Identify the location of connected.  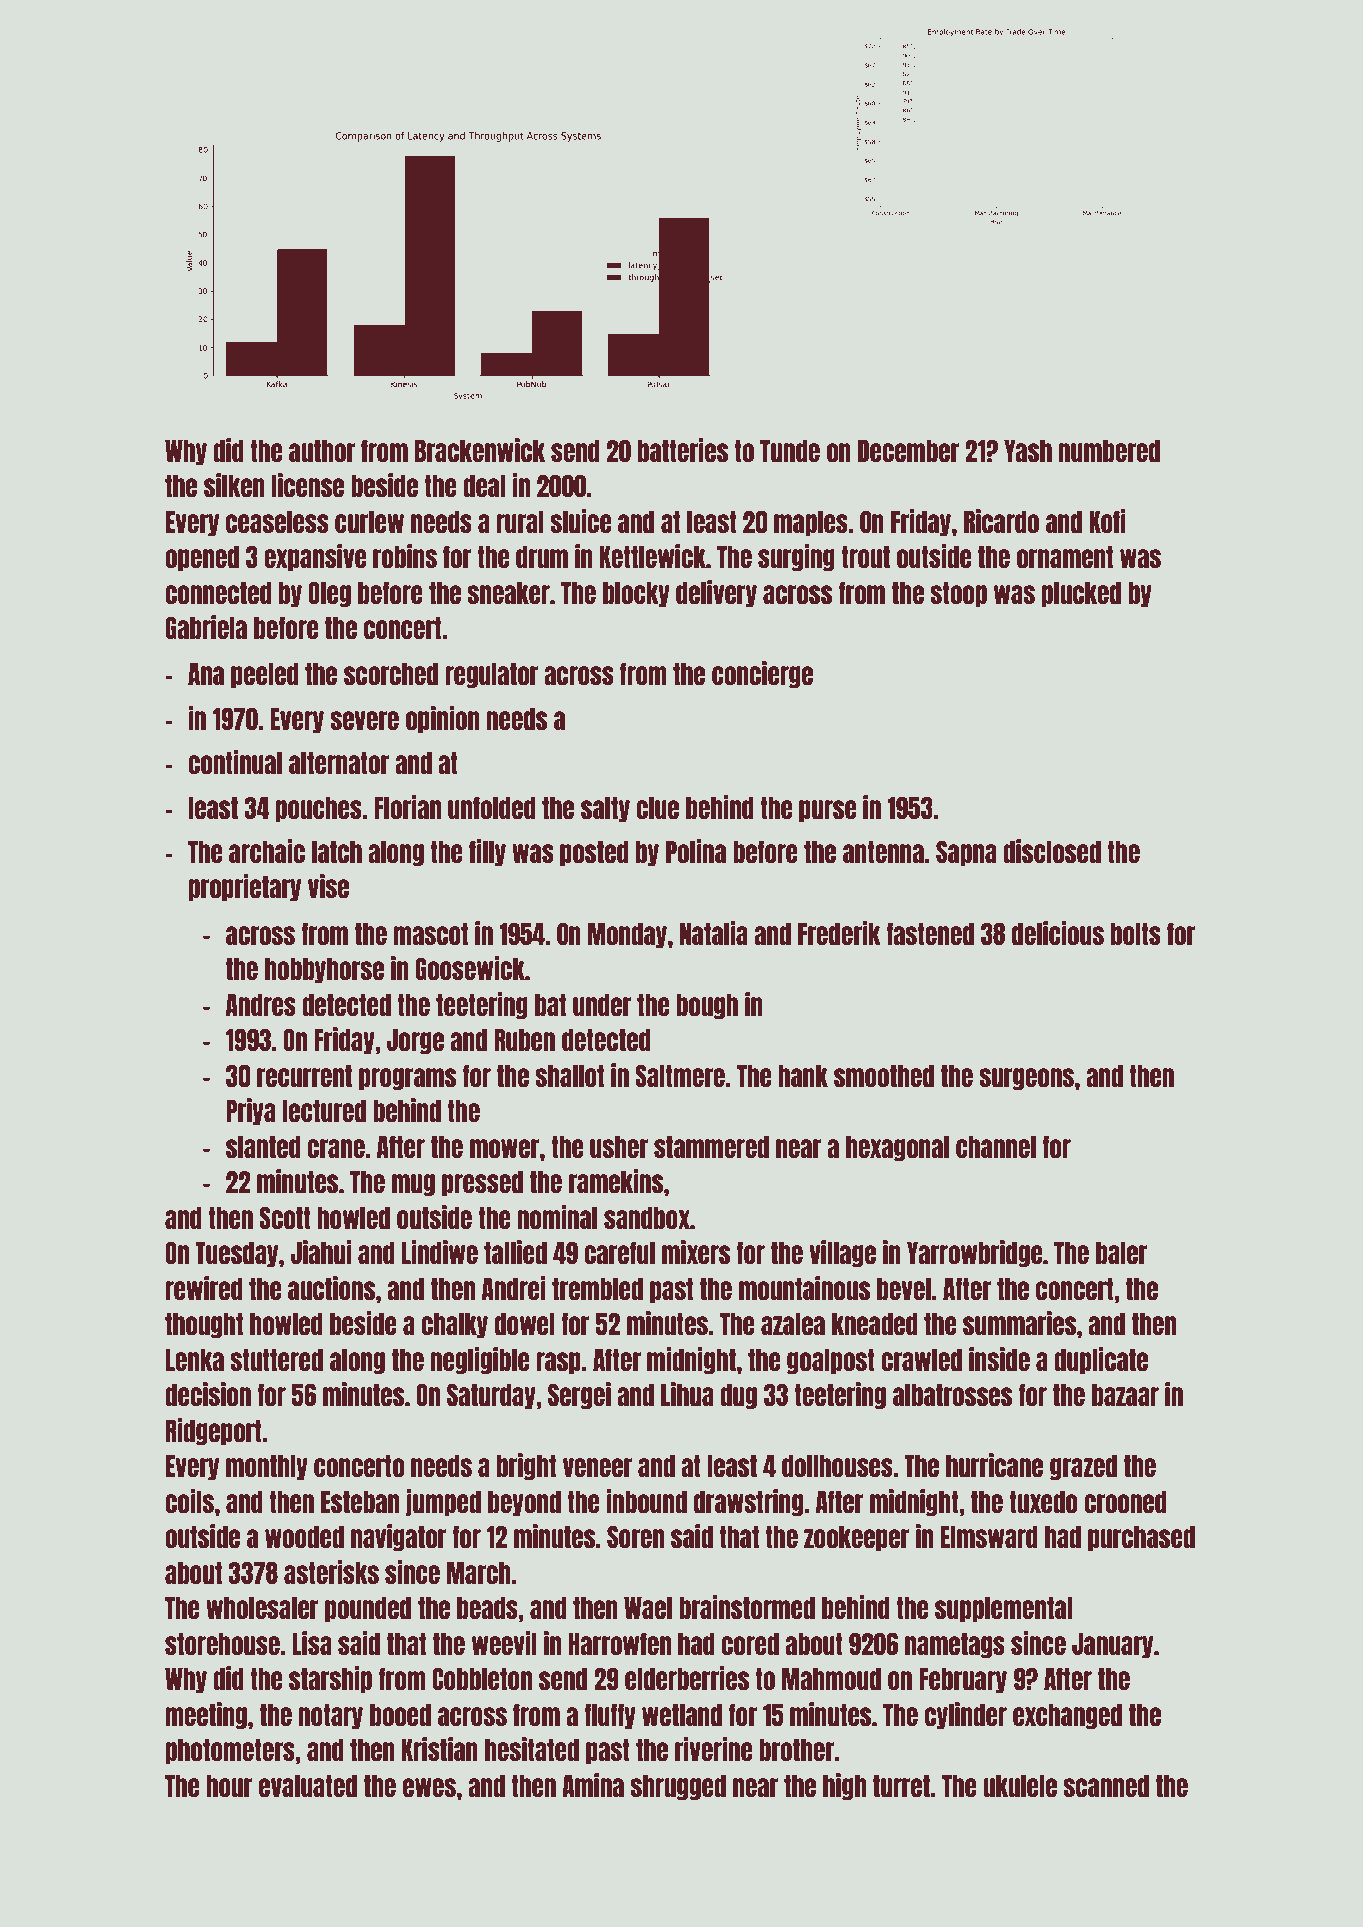
(218, 593).
